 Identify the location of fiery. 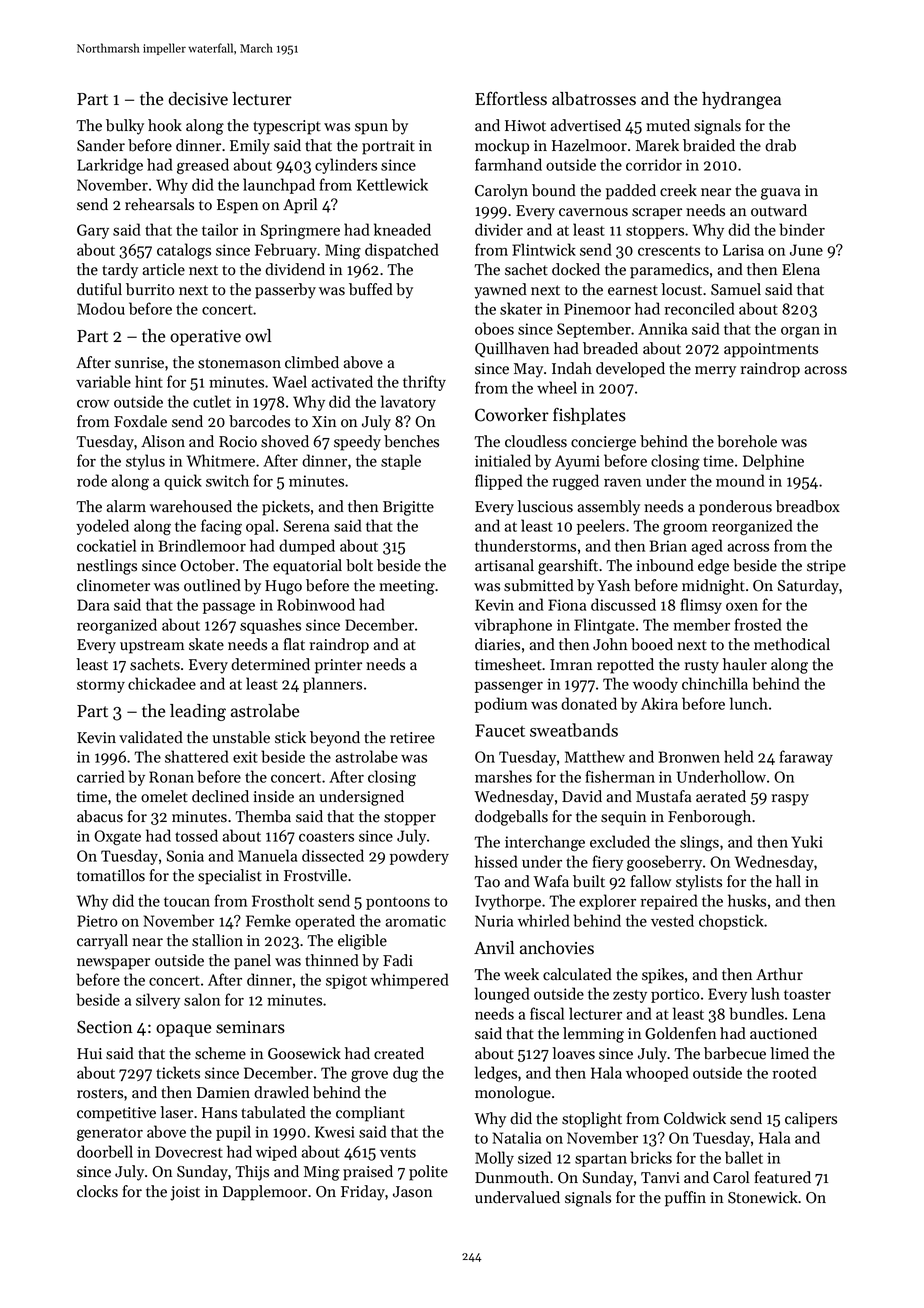
(608, 863).
